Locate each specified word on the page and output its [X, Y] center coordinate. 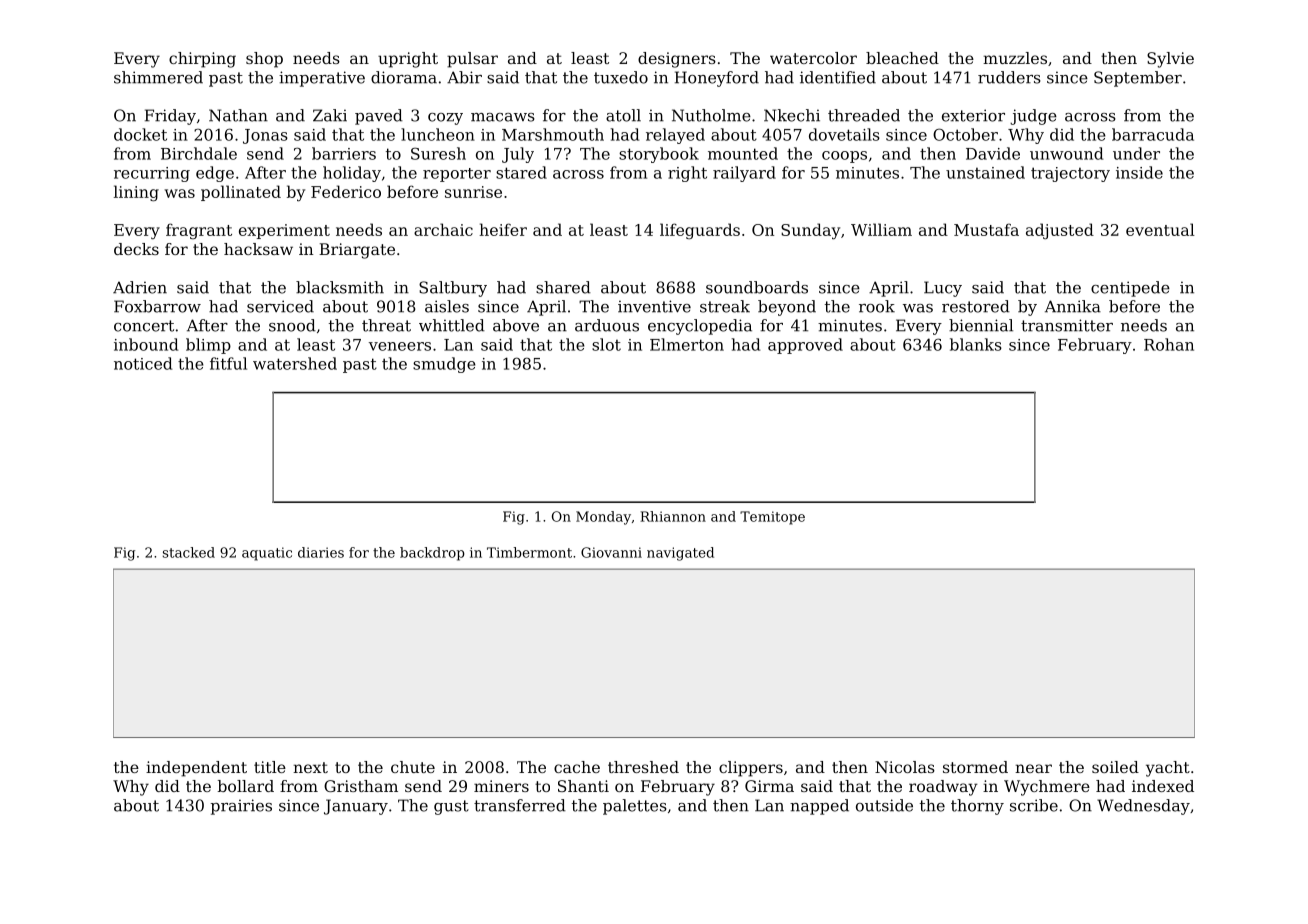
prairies [241, 807]
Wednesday [1143, 807]
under [1136, 153]
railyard [744, 174]
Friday [170, 117]
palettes [635, 807]
